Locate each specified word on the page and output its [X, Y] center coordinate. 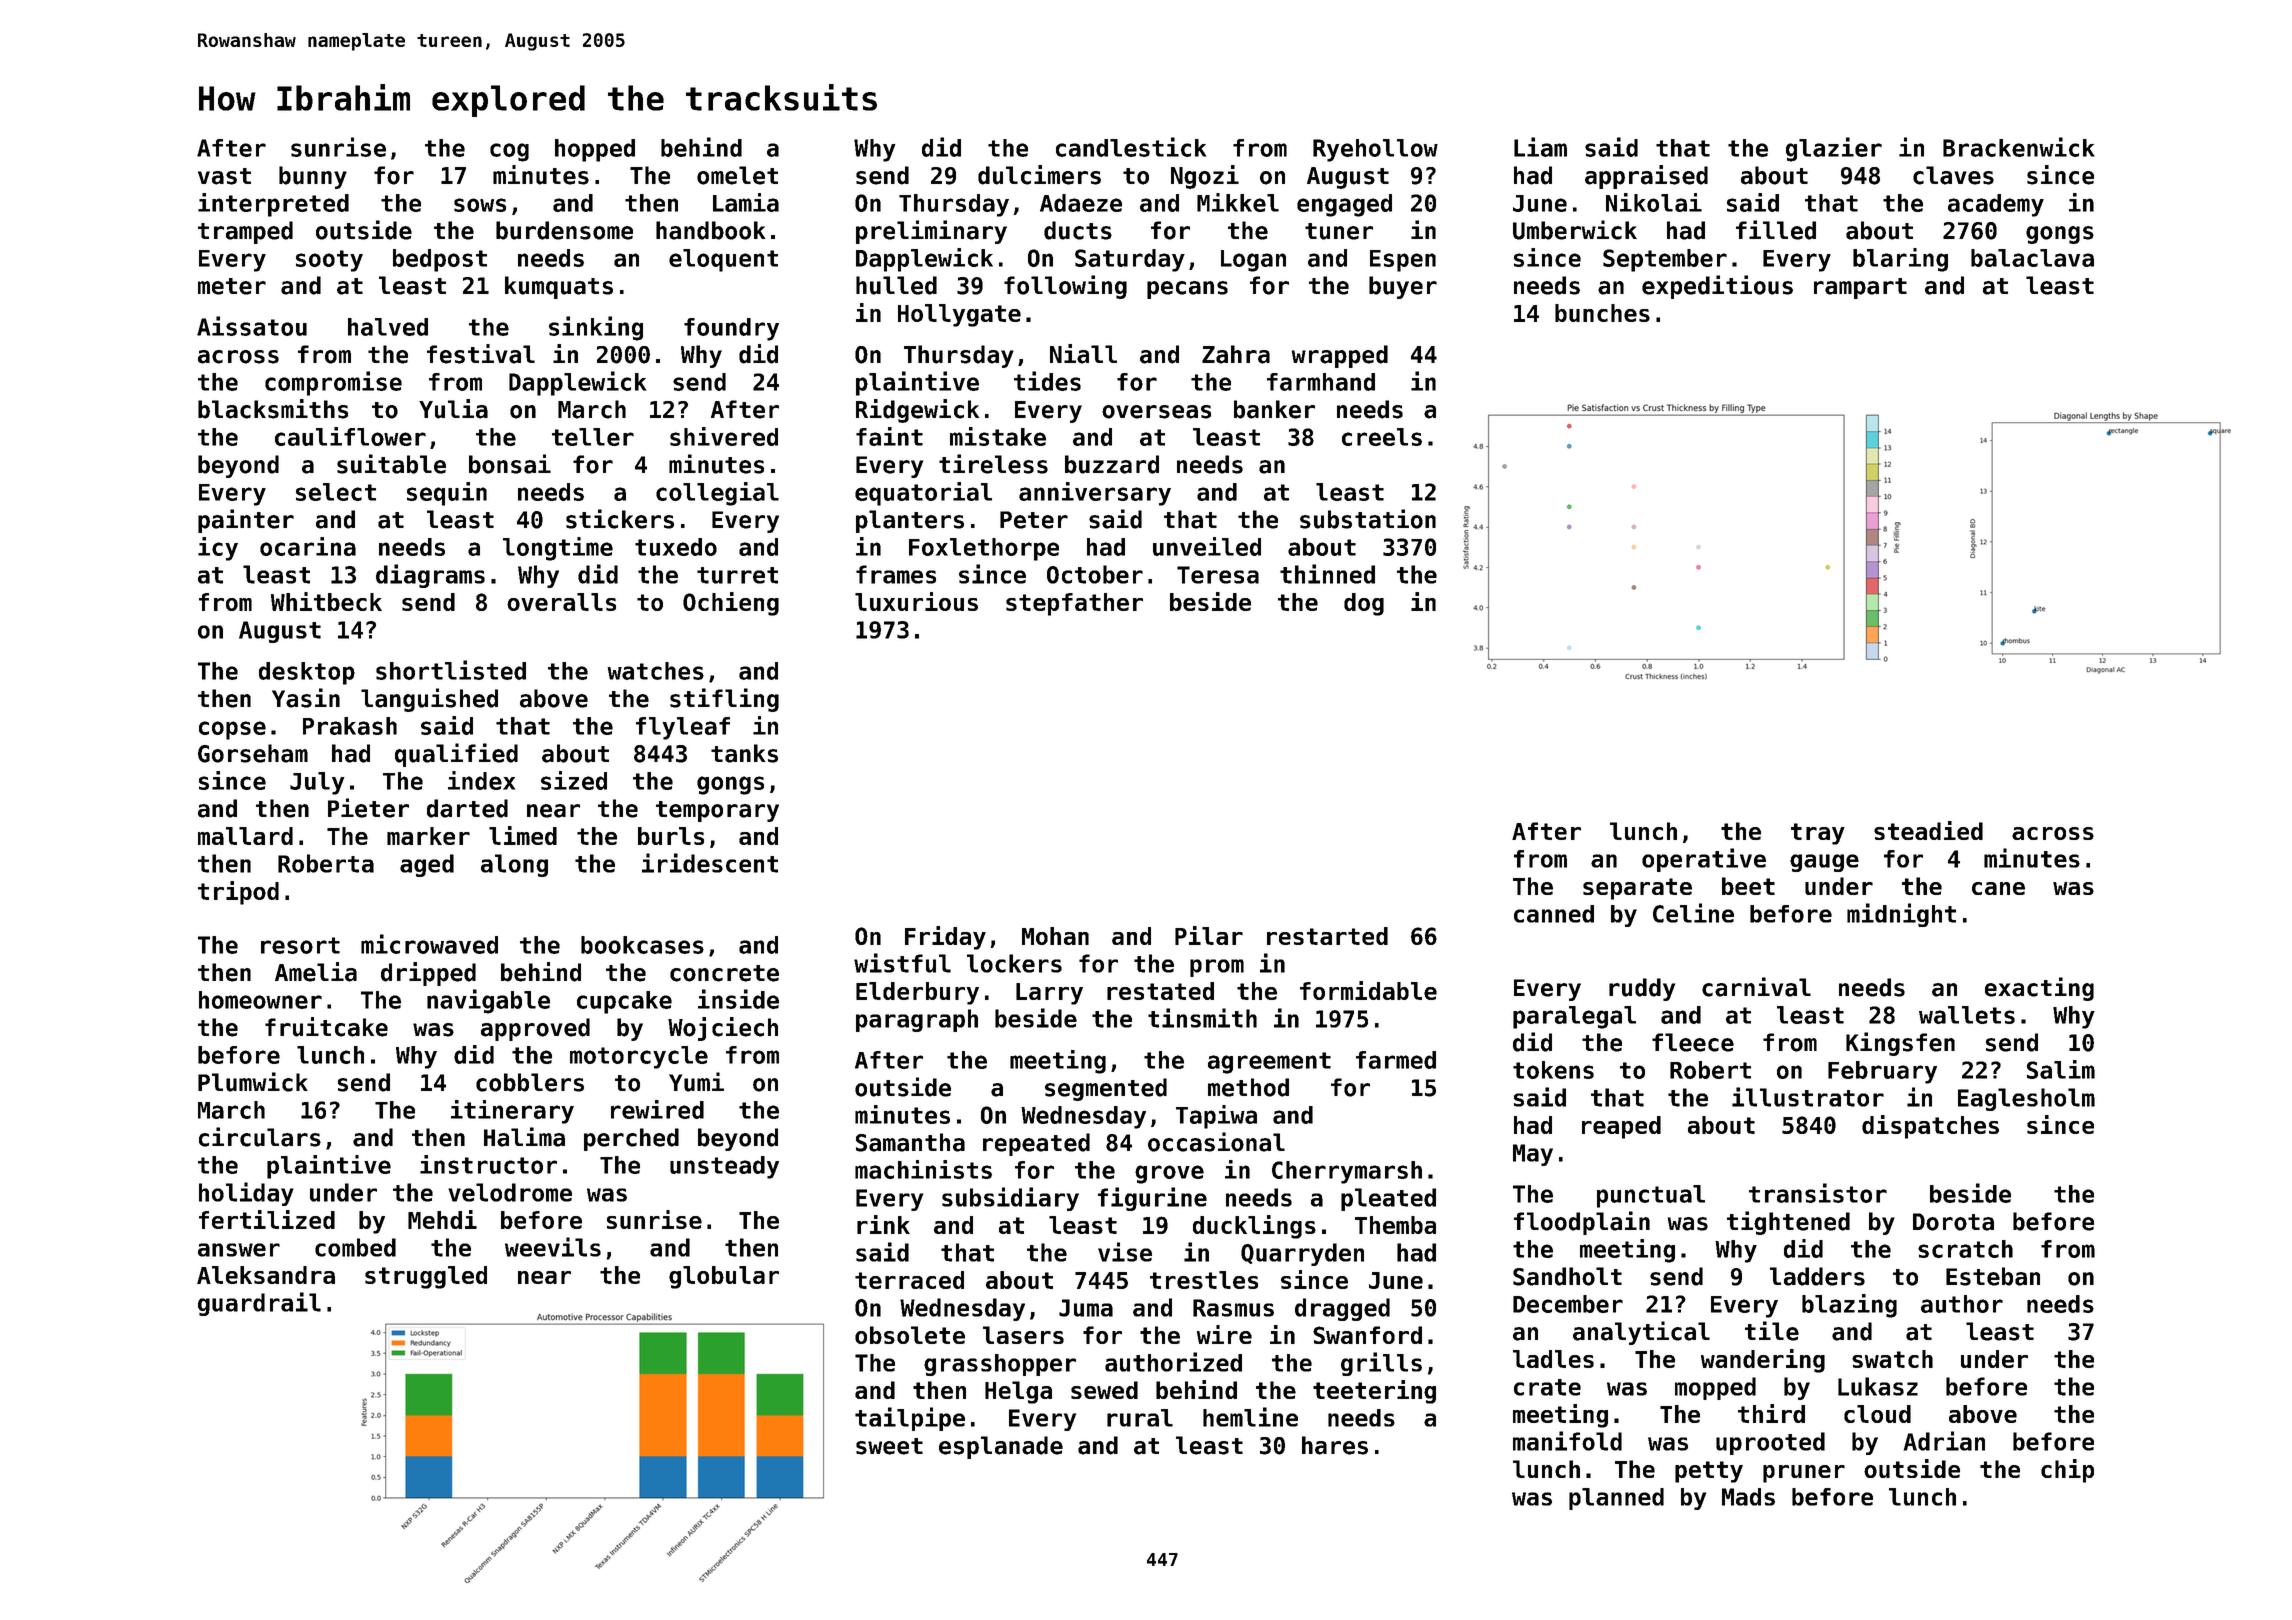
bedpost [440, 260]
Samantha [910, 1142]
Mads [1748, 1497]
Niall [1083, 354]
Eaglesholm [2026, 1099]
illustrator [1808, 1097]
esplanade [1001, 1447]
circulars [260, 1137]
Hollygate [959, 315]
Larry [1049, 994]
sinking [596, 328]
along [514, 865]
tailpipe [910, 1419]
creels [1382, 437]
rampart [1860, 288]
